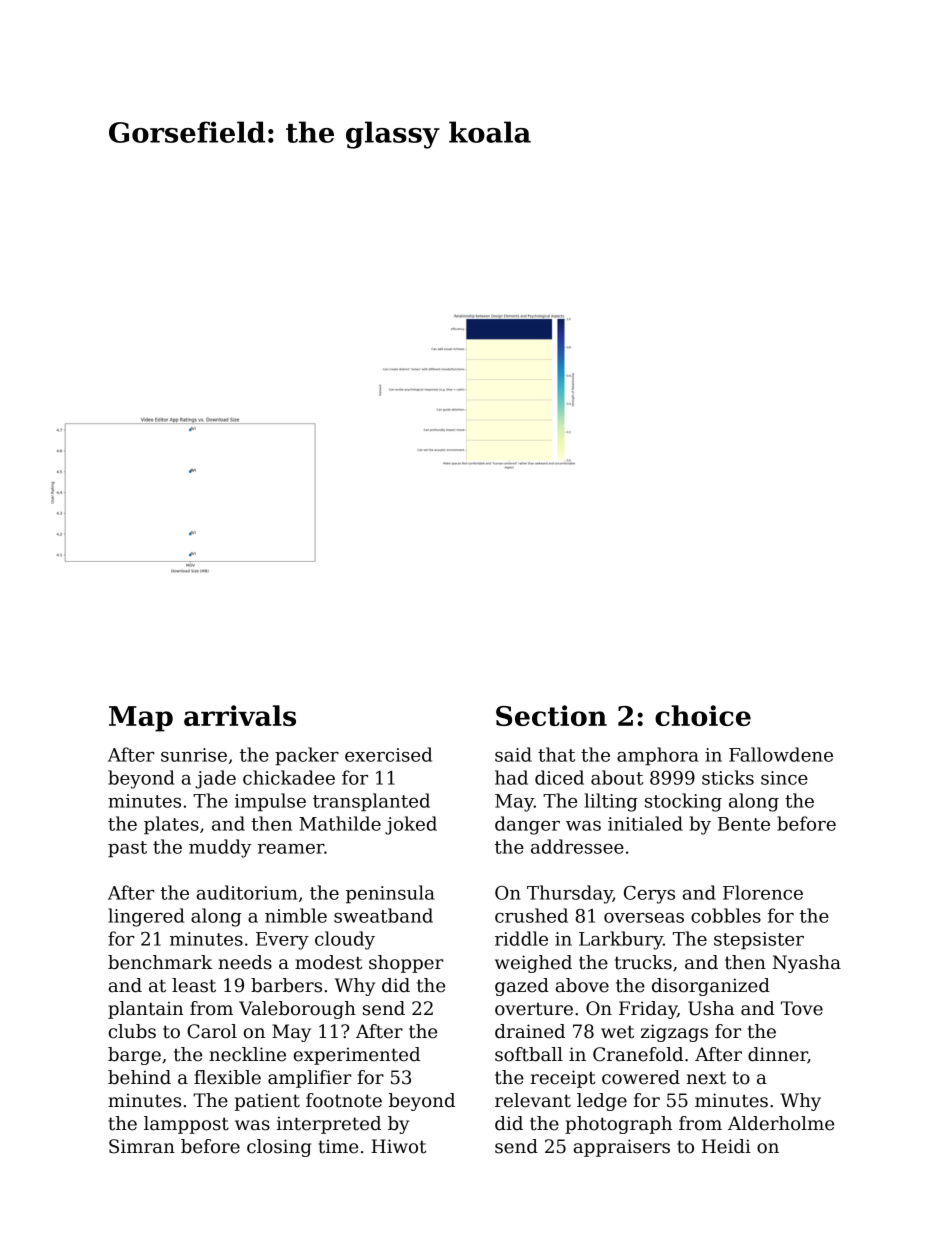 The width and height of the page is (952, 1233). I want to click on relevant, so click(533, 1100).
